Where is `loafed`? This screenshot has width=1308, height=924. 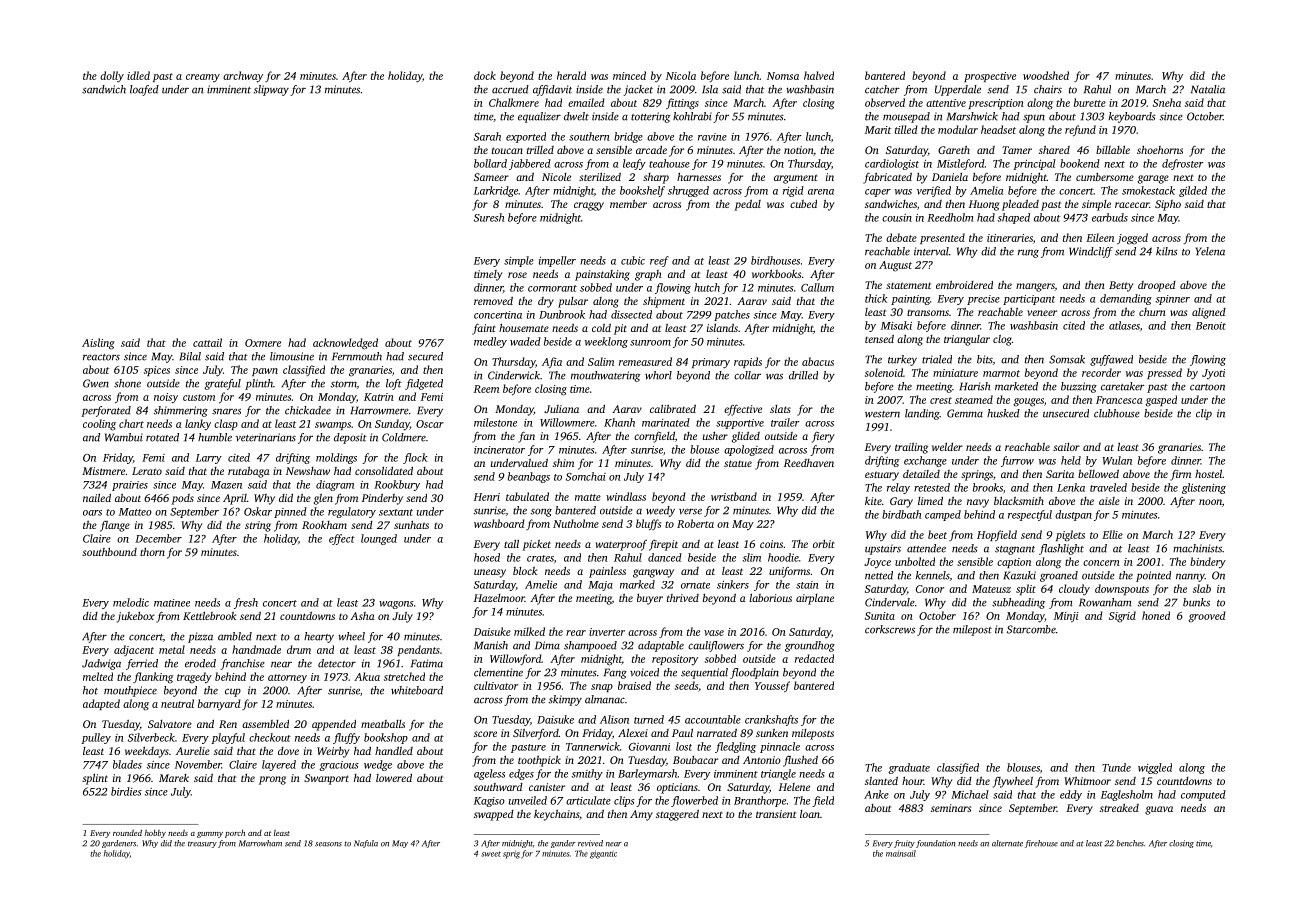 loafed is located at coordinates (144, 90).
